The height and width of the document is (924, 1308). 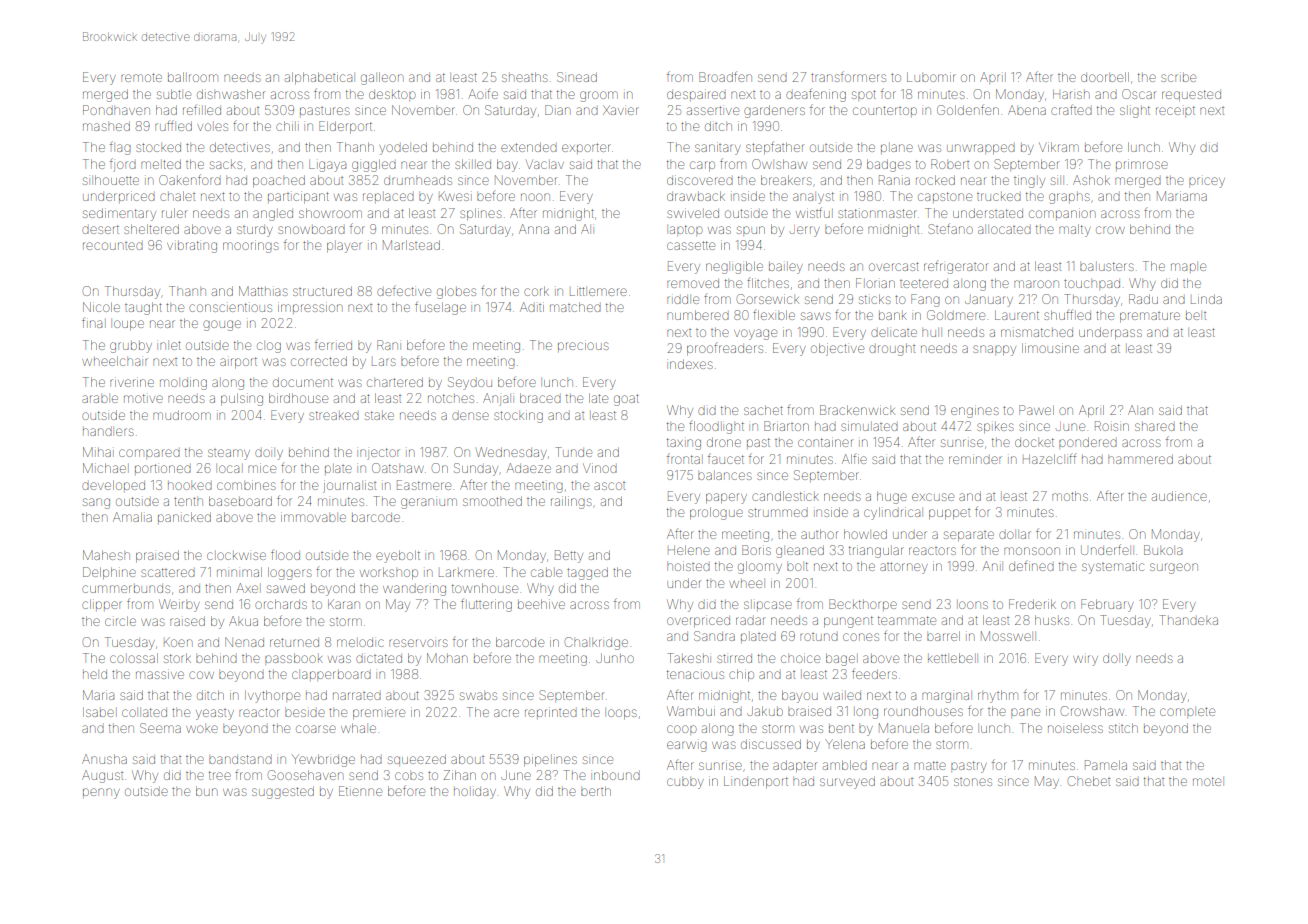 I want to click on desert, so click(x=100, y=229).
